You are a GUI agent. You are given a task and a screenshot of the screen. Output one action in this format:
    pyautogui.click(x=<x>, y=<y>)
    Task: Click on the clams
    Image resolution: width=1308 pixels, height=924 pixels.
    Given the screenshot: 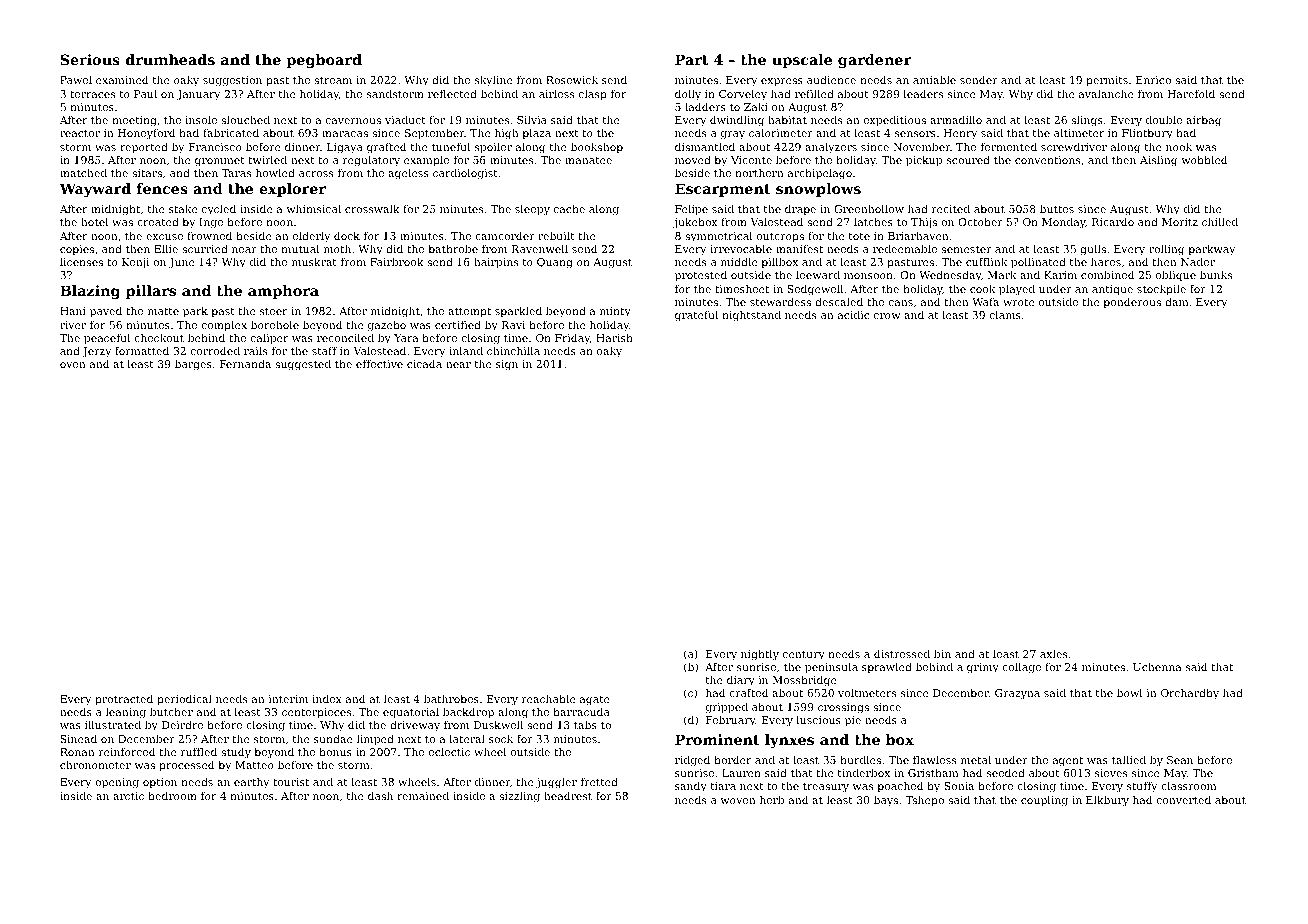 What is the action you would take?
    pyautogui.click(x=1005, y=314)
